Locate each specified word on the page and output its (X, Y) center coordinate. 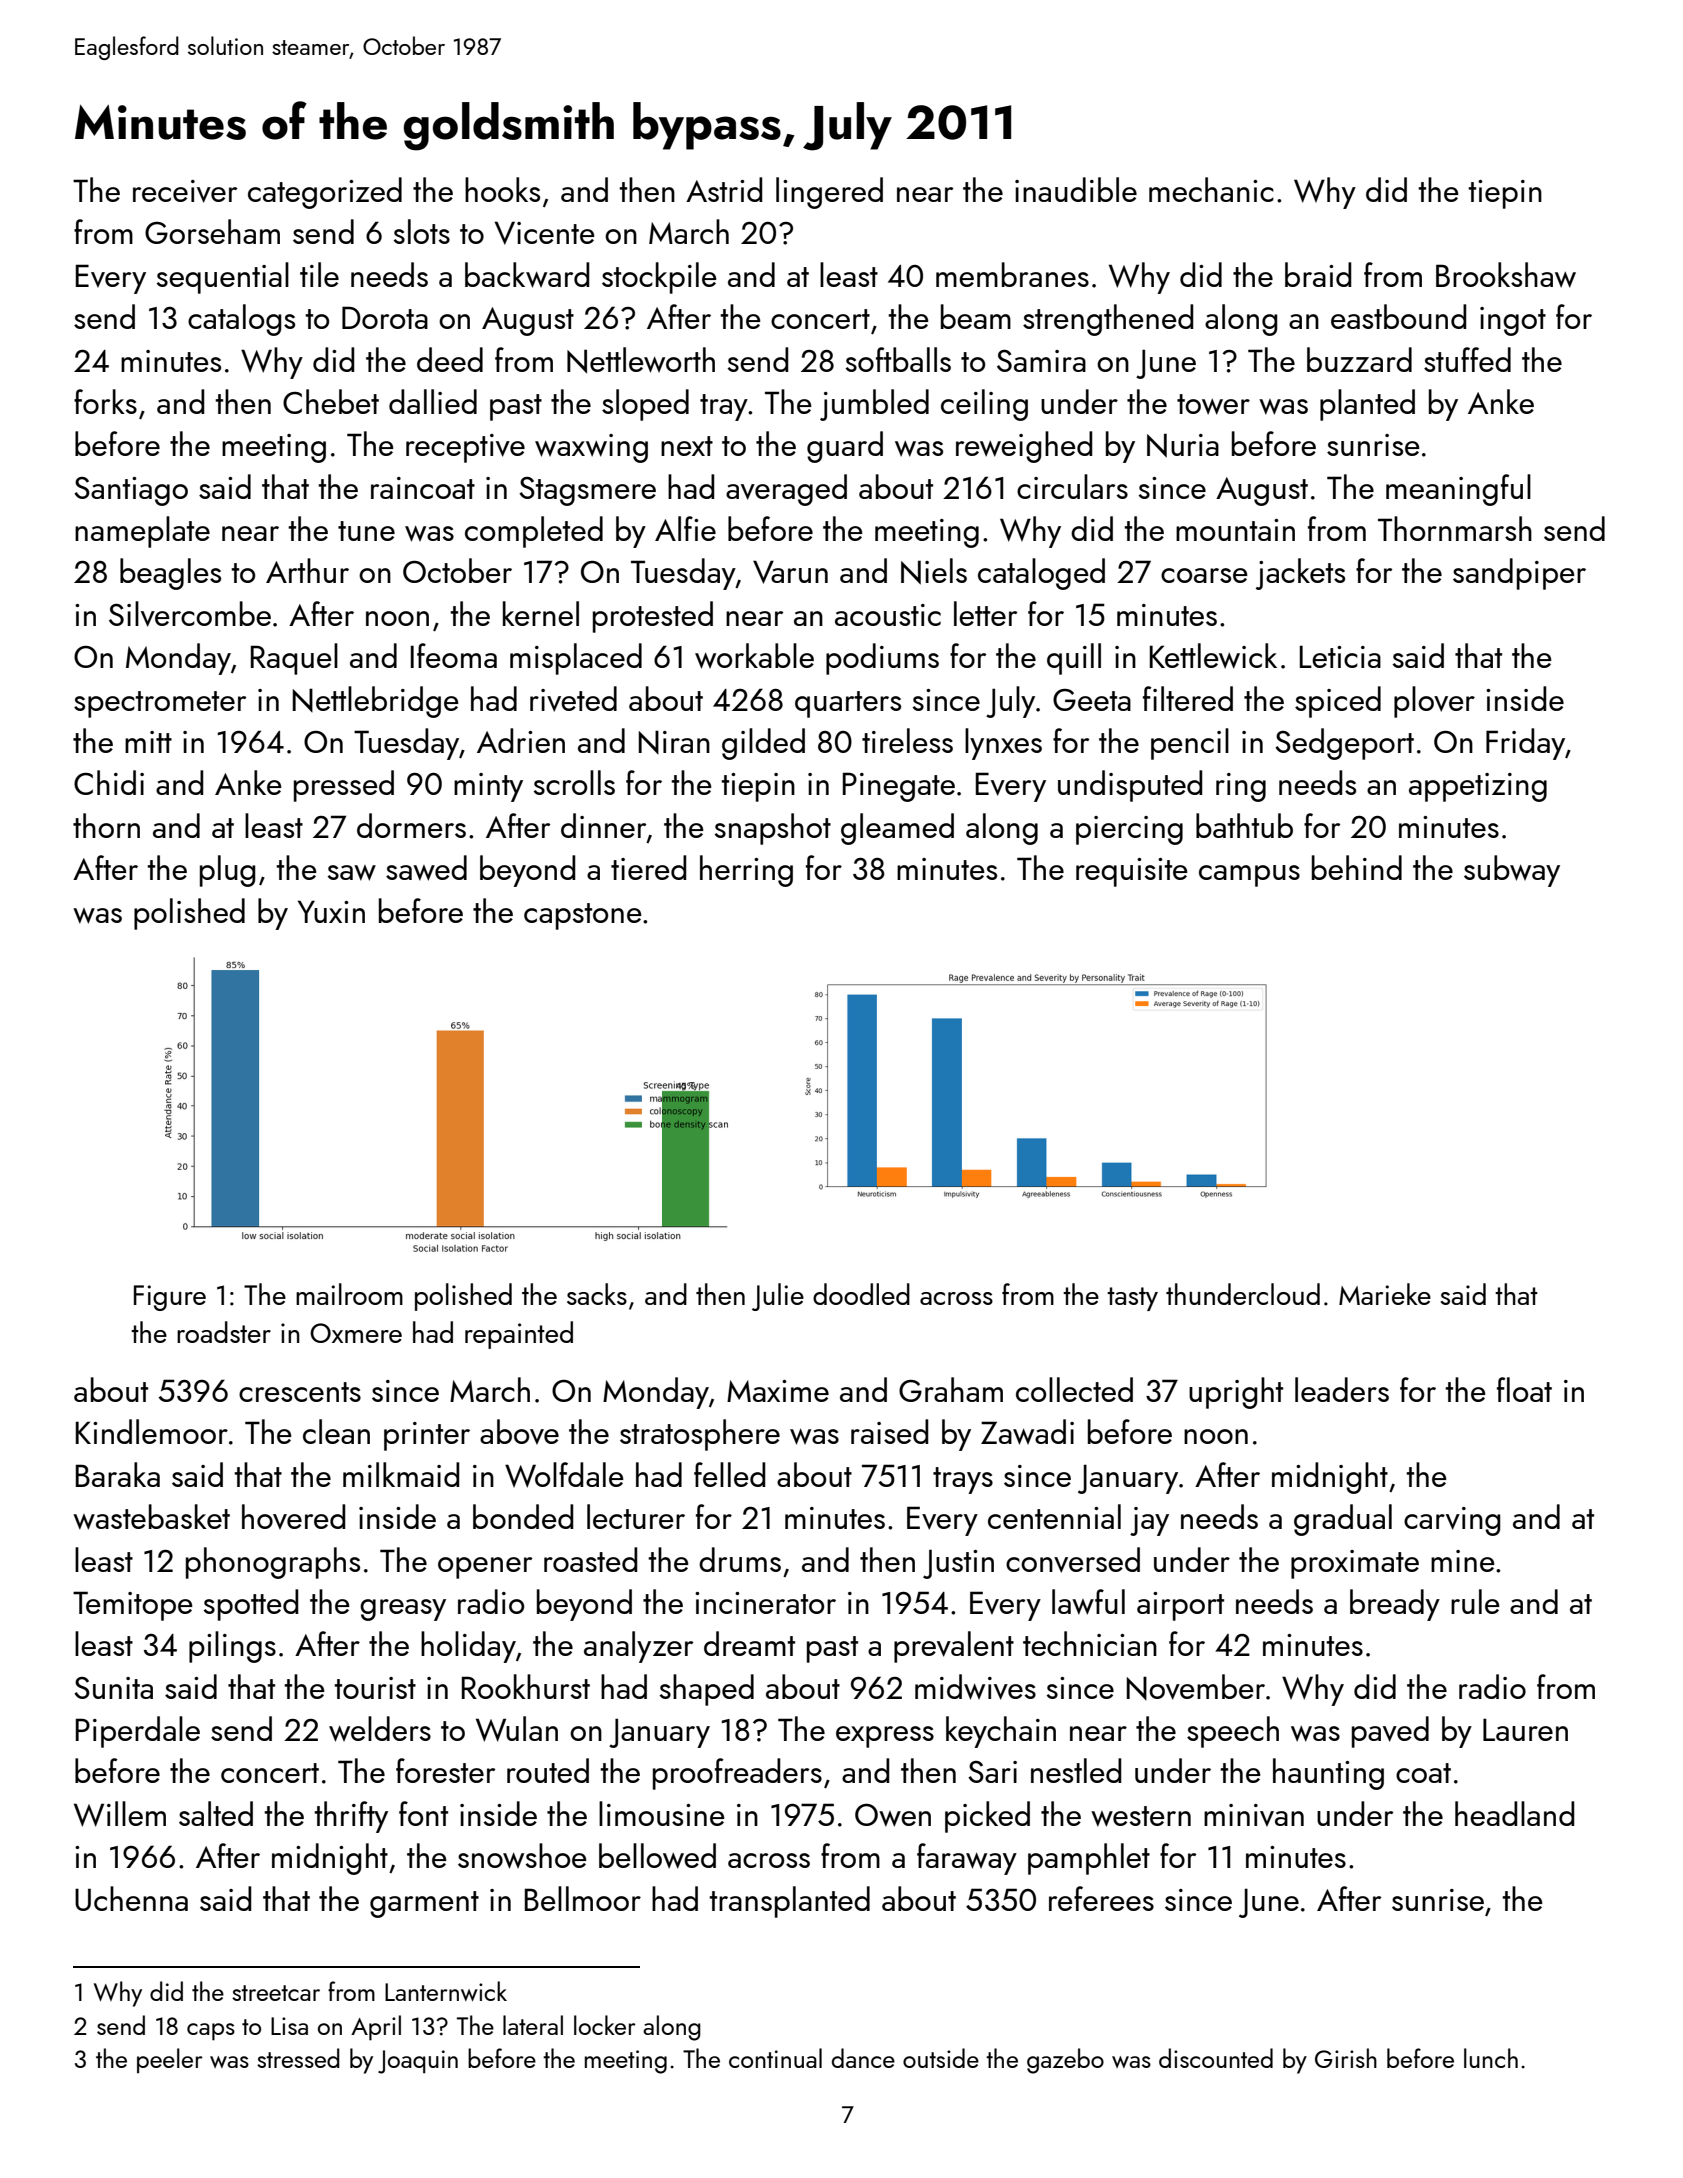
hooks (502, 189)
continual (775, 2058)
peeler (170, 2061)
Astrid (724, 189)
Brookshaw (1506, 275)
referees (1101, 1898)
